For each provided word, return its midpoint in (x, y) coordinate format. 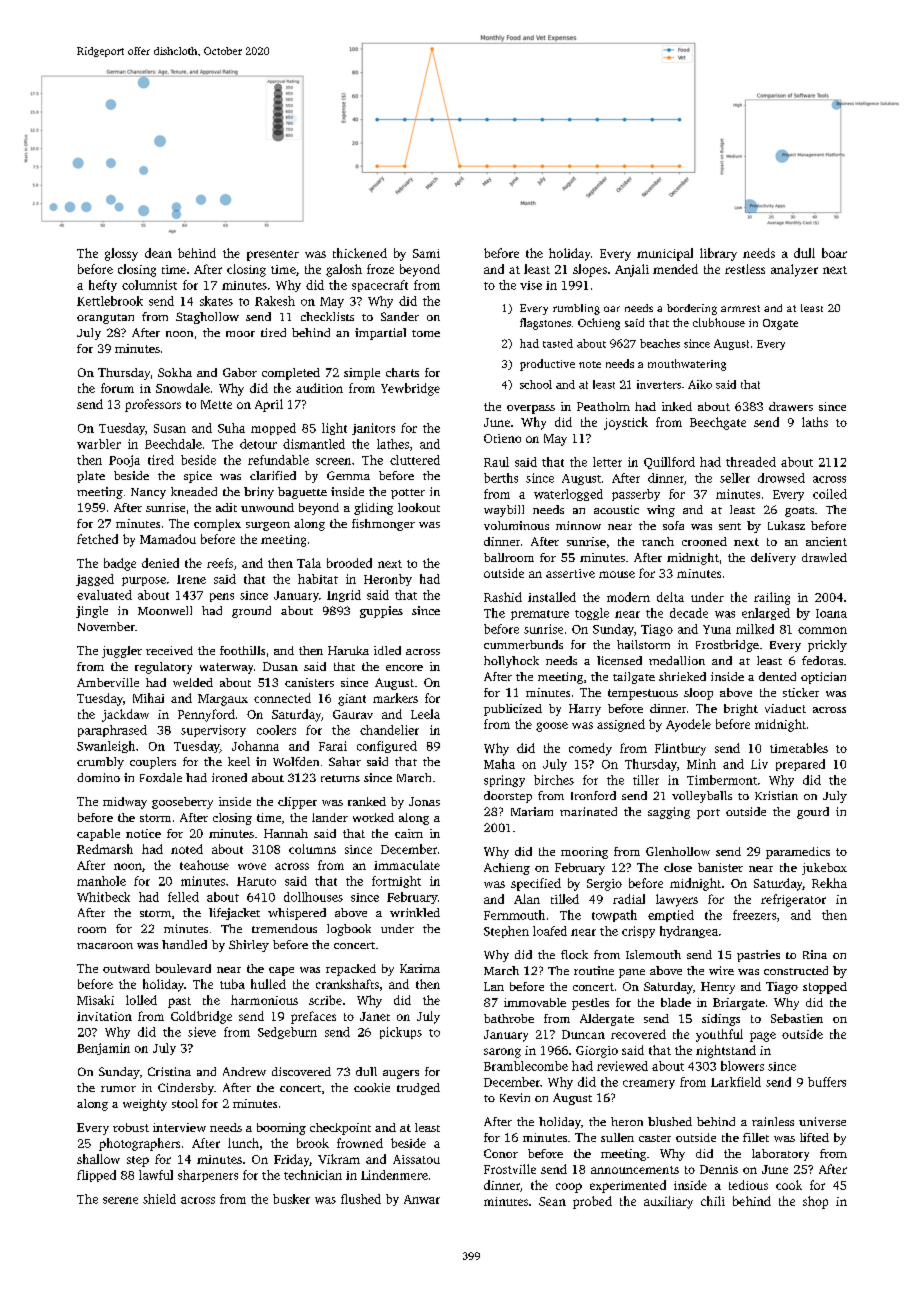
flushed (361, 1199)
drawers (791, 406)
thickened (360, 253)
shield (159, 1199)
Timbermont (722, 780)
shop (815, 1202)
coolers (276, 730)
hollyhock (511, 662)
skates (216, 301)
